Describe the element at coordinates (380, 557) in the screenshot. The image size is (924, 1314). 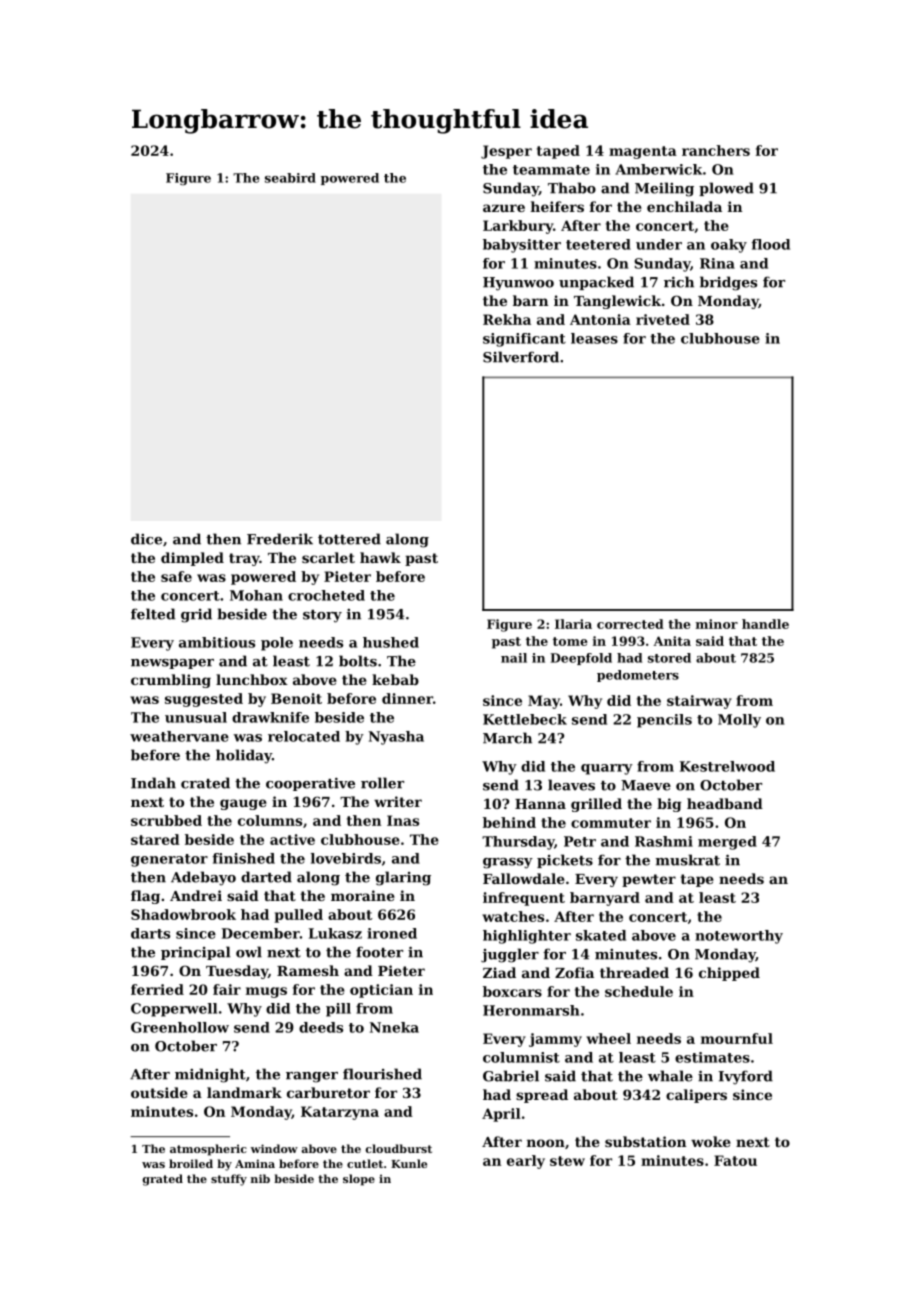
I see `hawk` at that location.
